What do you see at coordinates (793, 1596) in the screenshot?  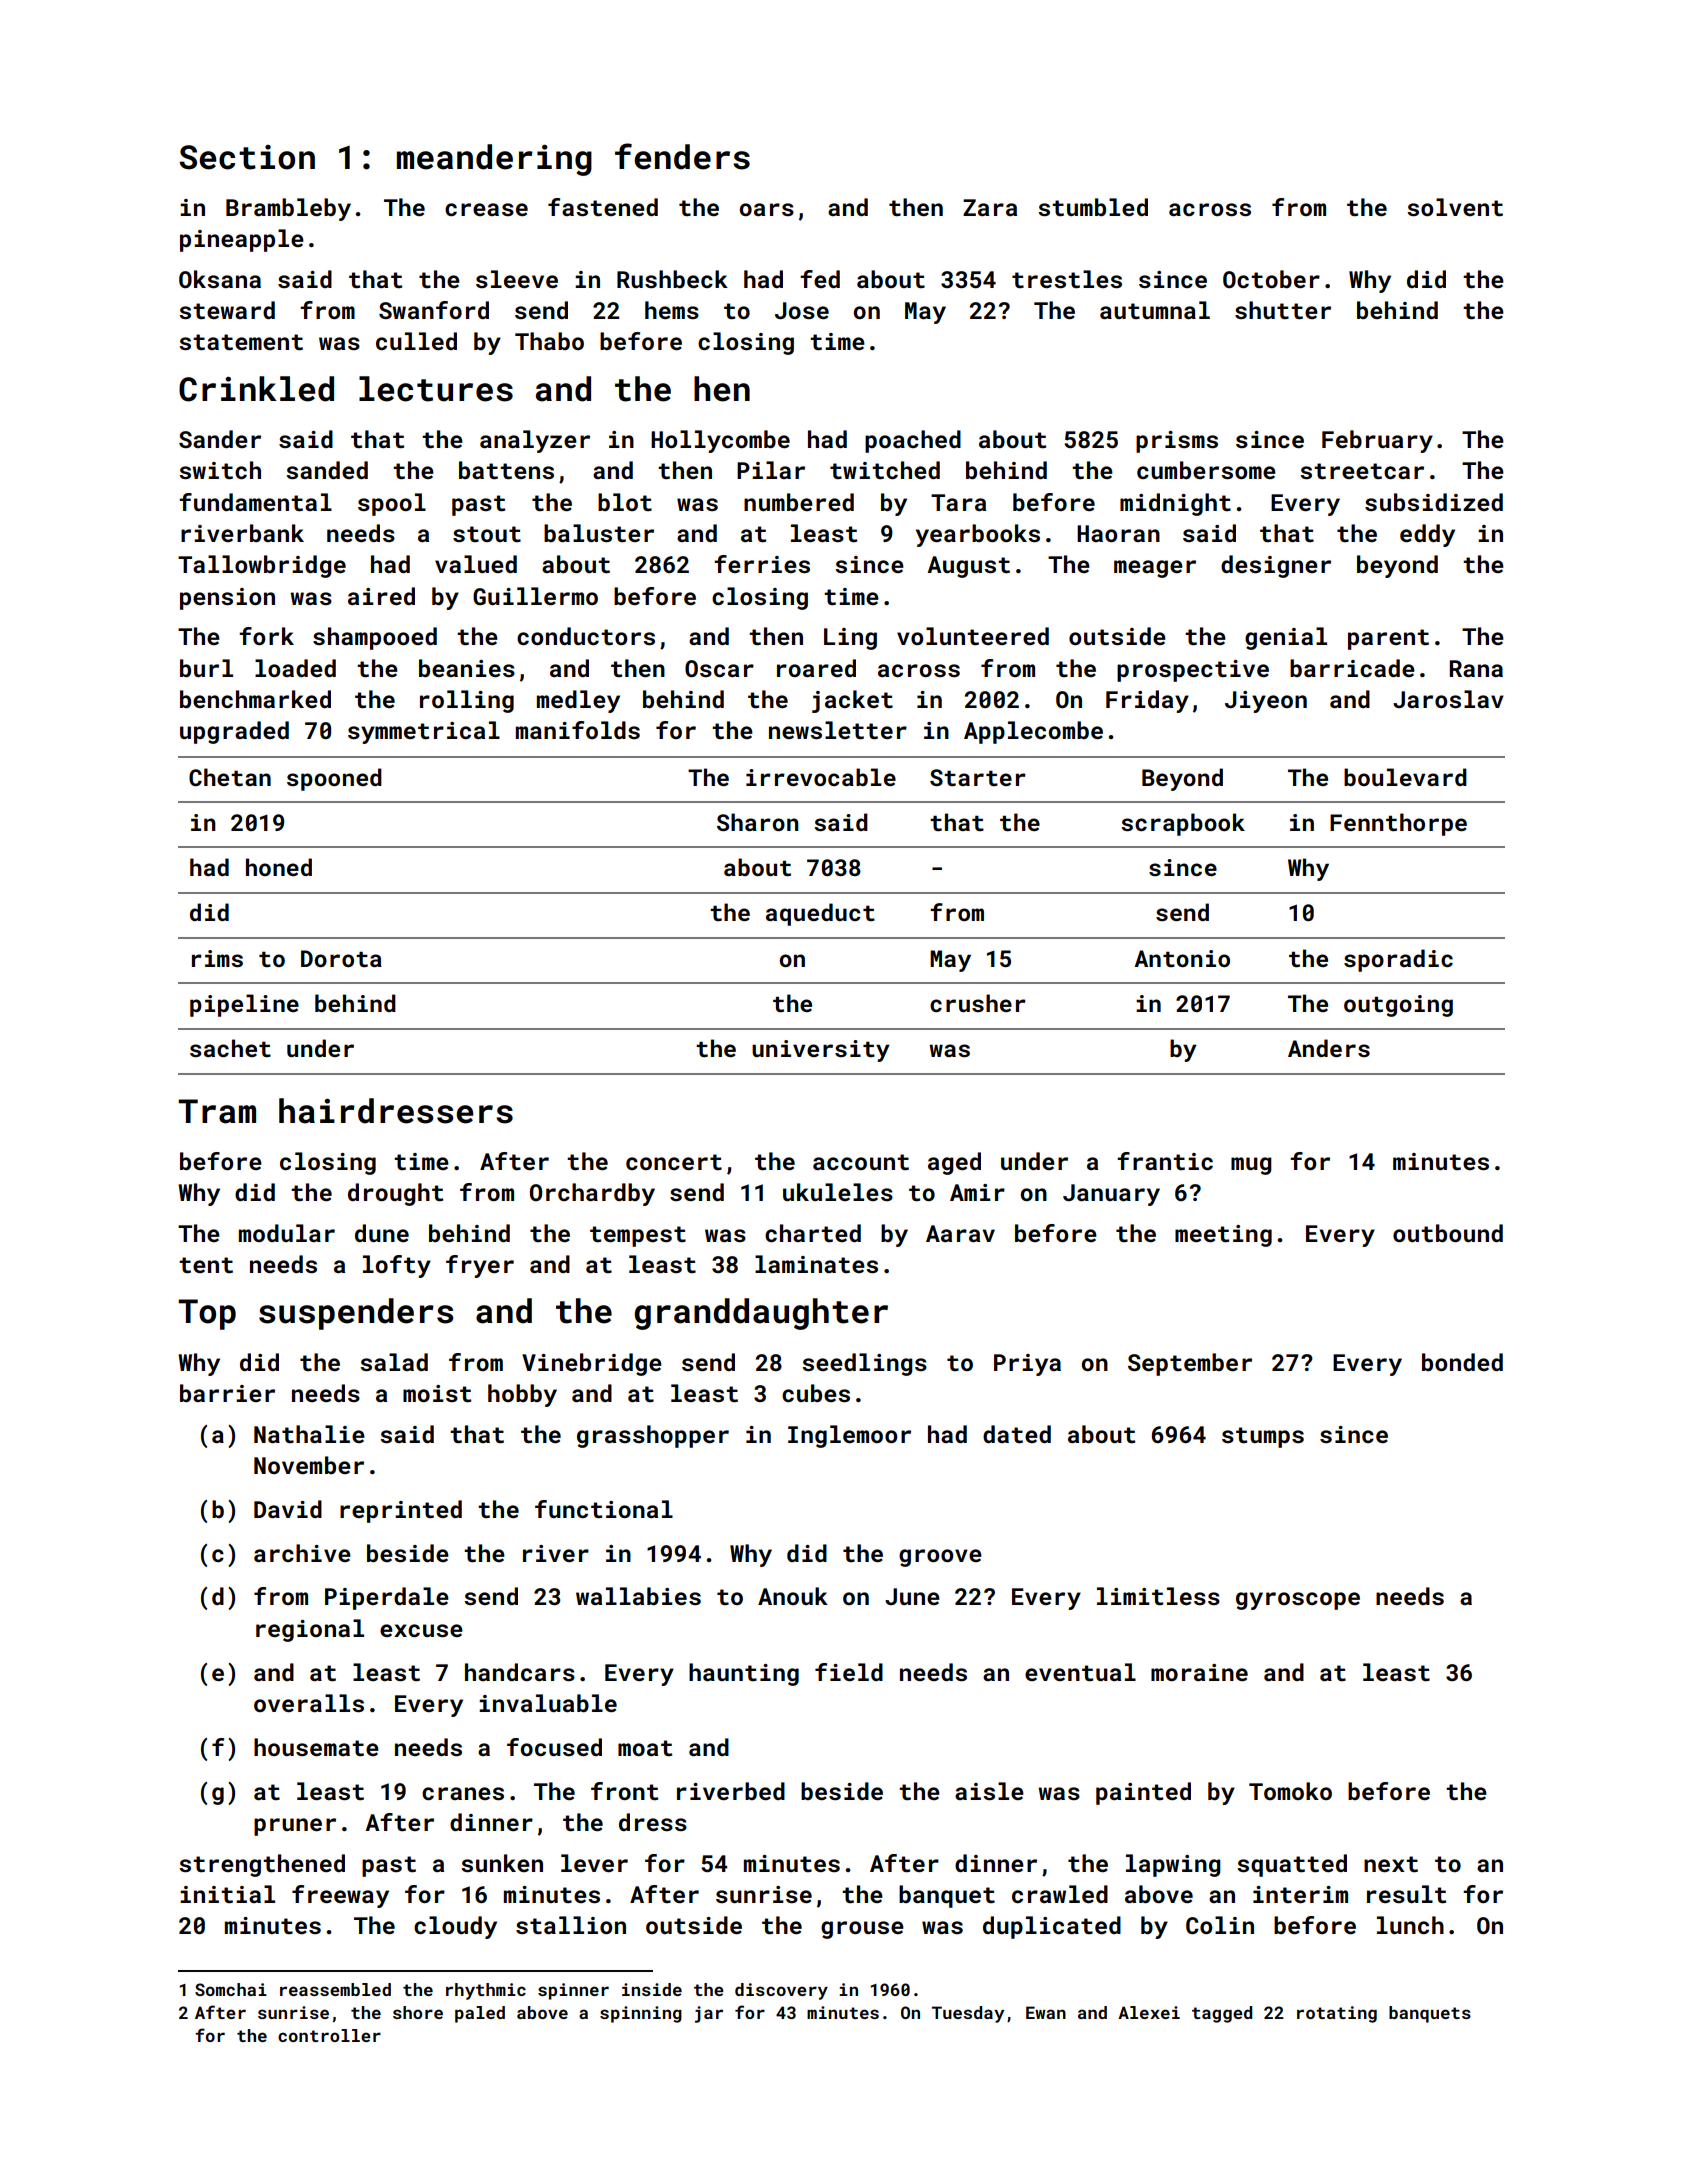 I see `Anouk` at bounding box center [793, 1596].
